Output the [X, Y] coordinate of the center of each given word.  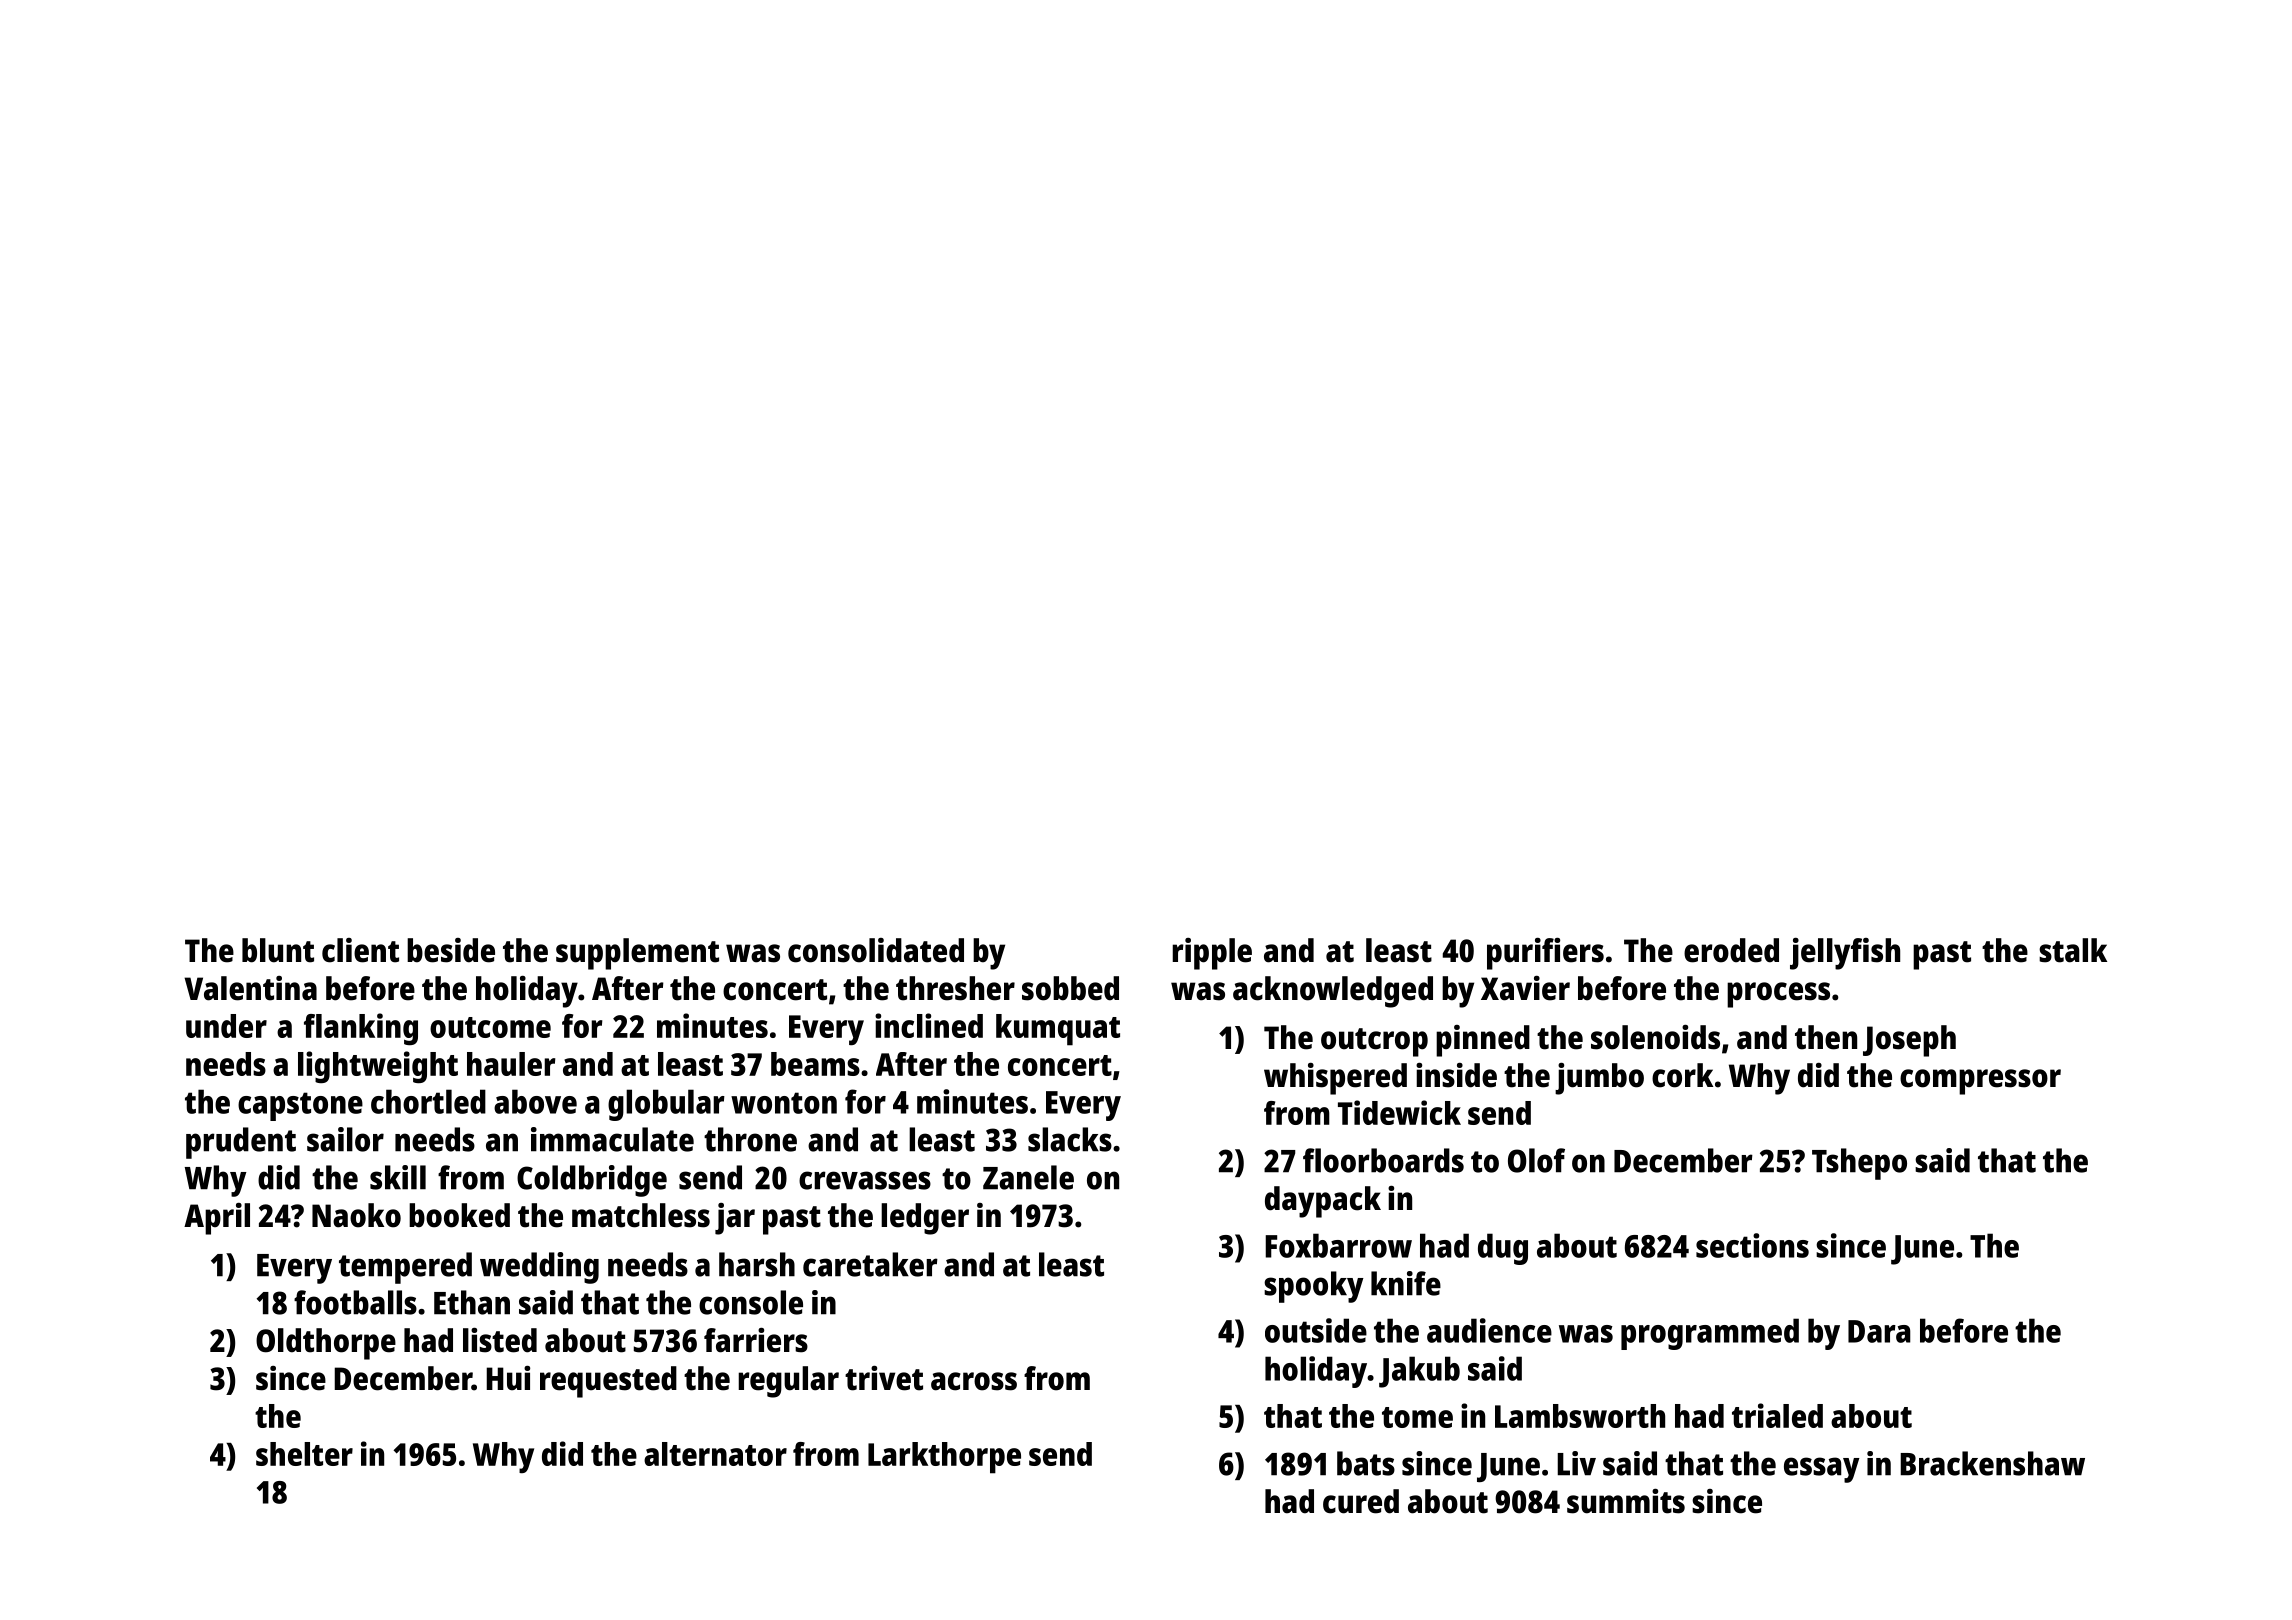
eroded [1731, 950]
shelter [304, 1454]
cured [1361, 1501]
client [360, 950]
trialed [1777, 1415]
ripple [1212, 954]
